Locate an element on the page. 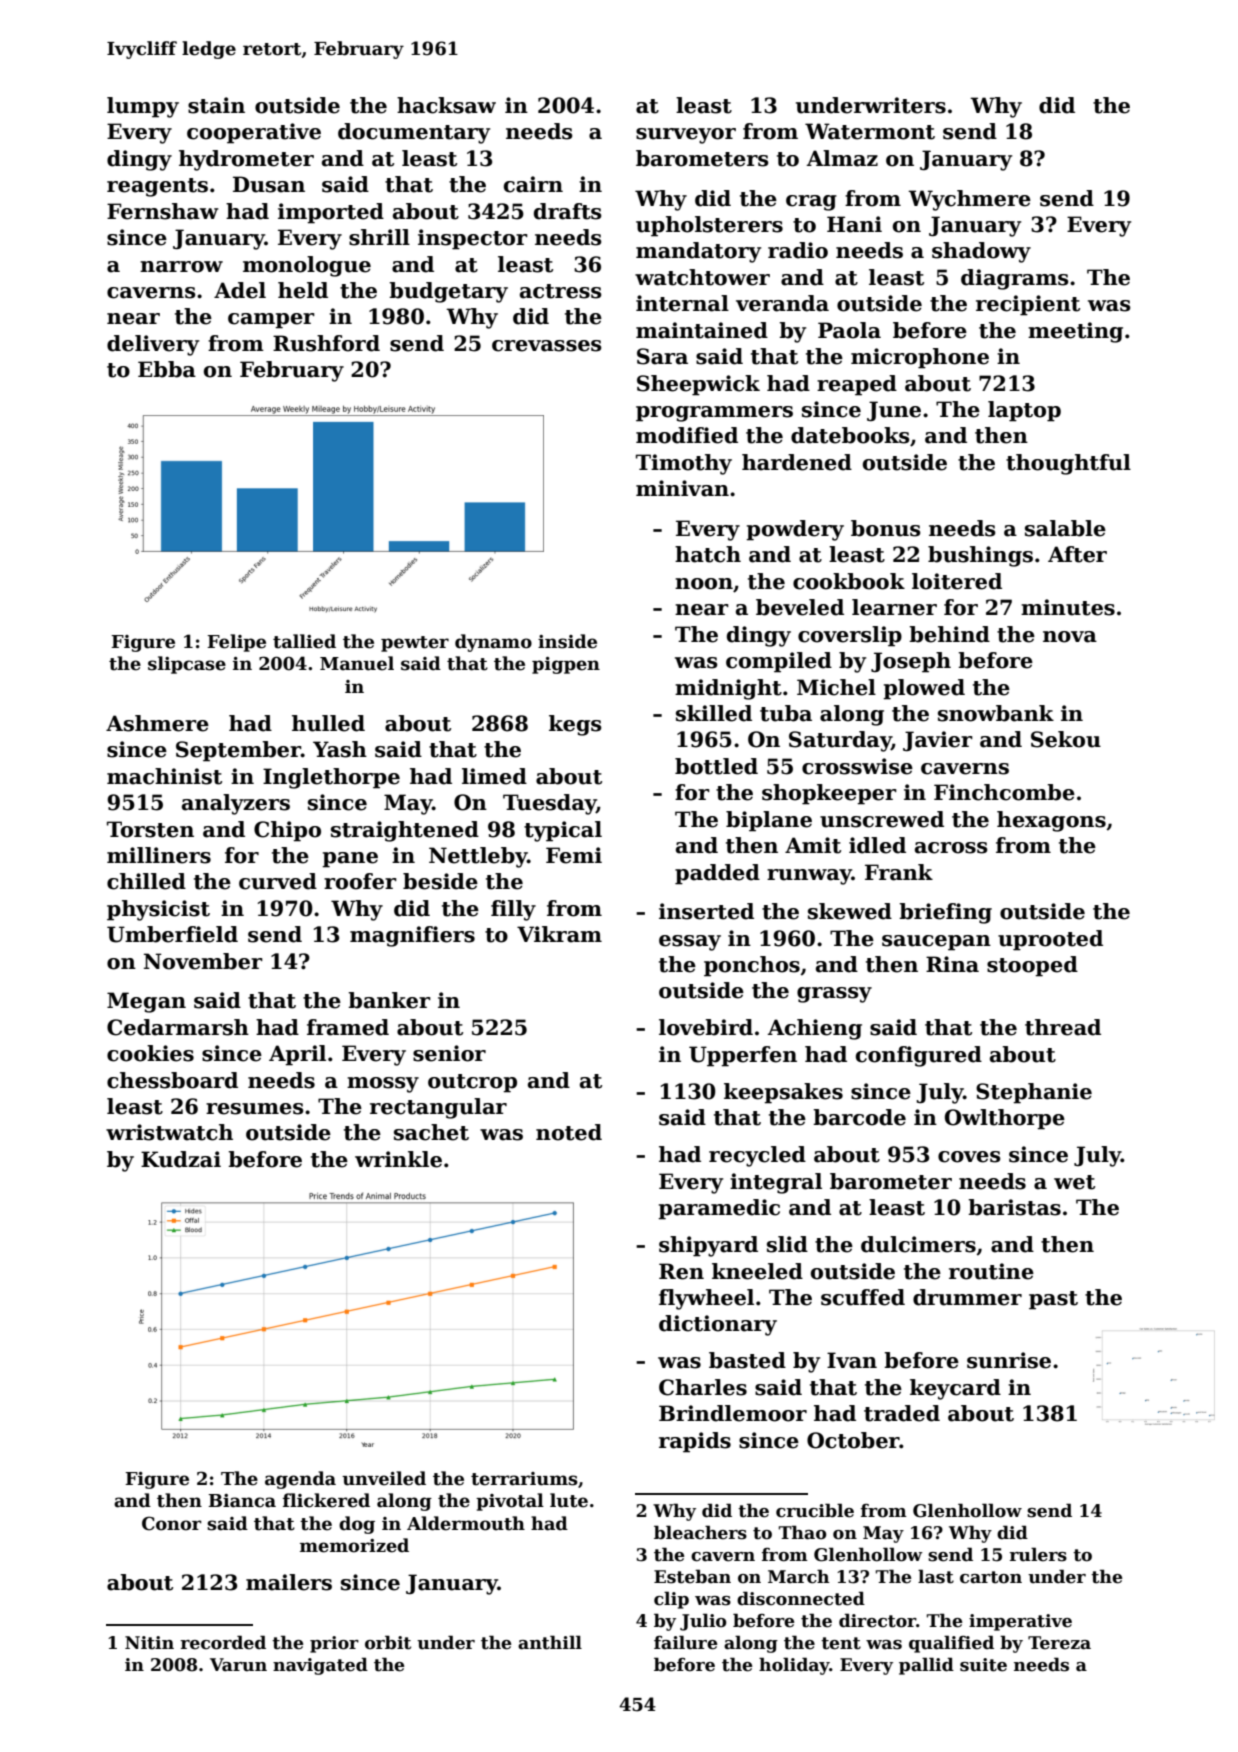 Image resolution: width=1238 pixels, height=1752 pixels. delivery is located at coordinates (153, 345).
